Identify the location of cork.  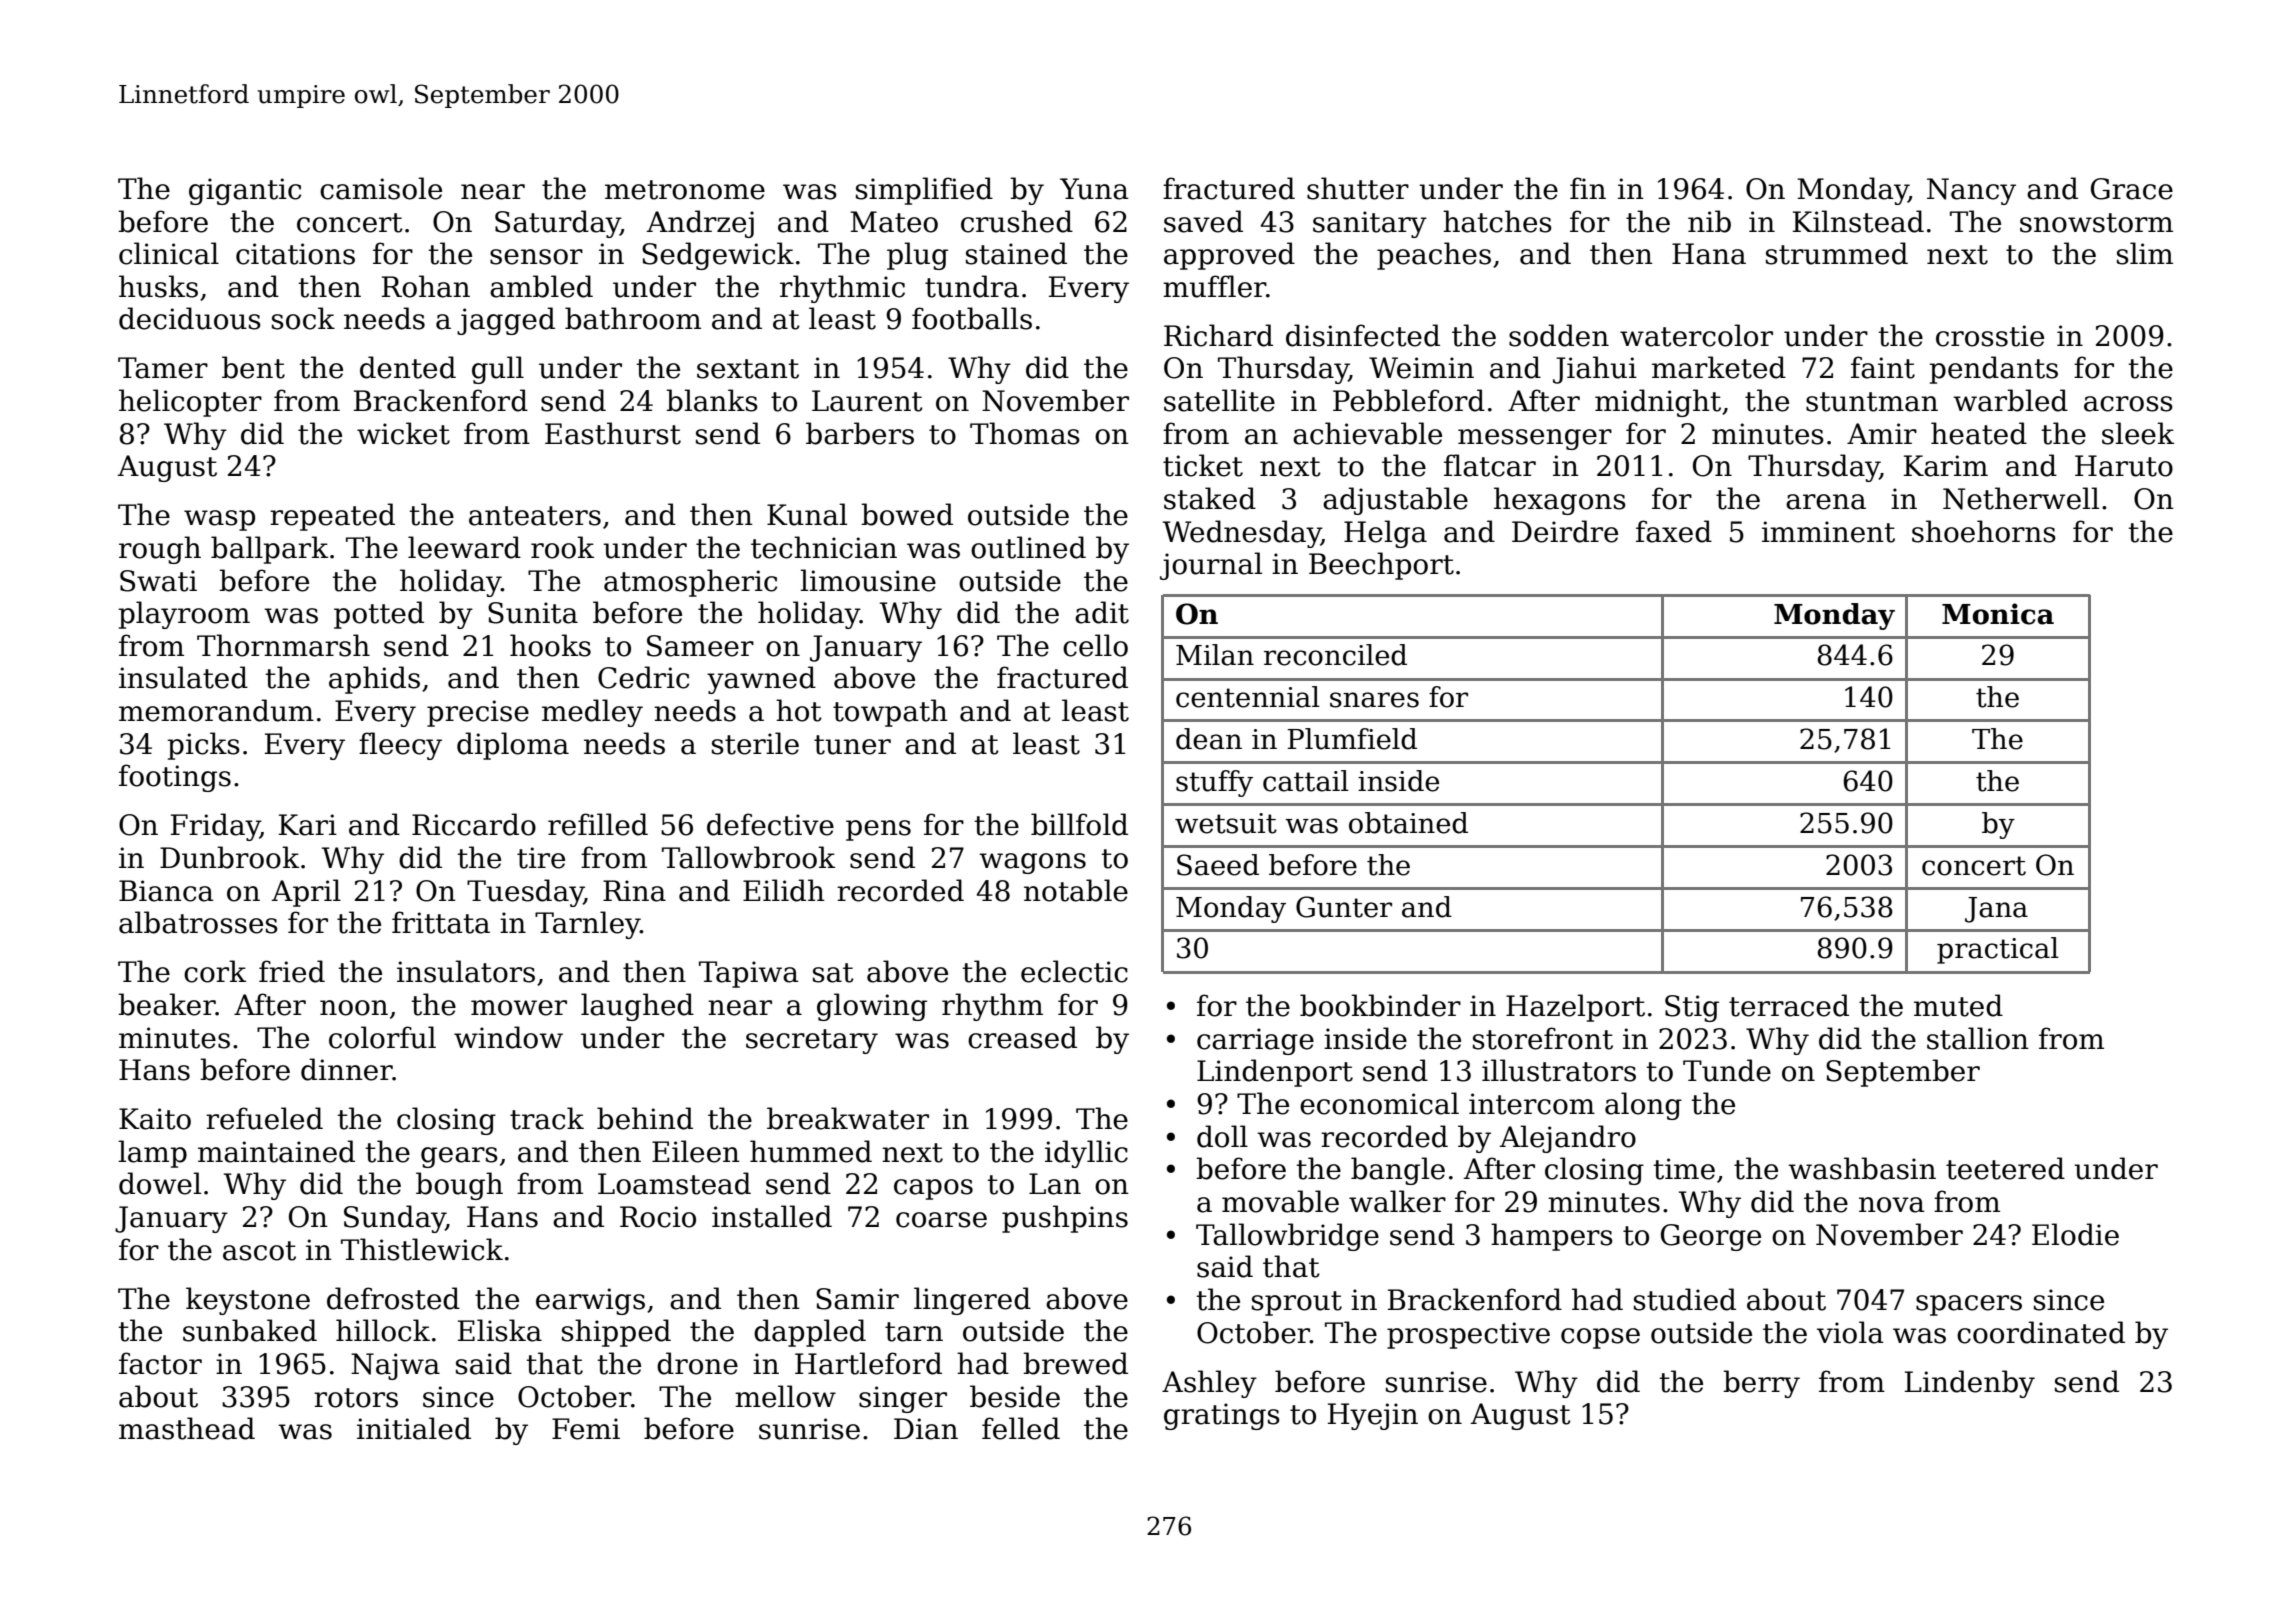
(215, 971).
